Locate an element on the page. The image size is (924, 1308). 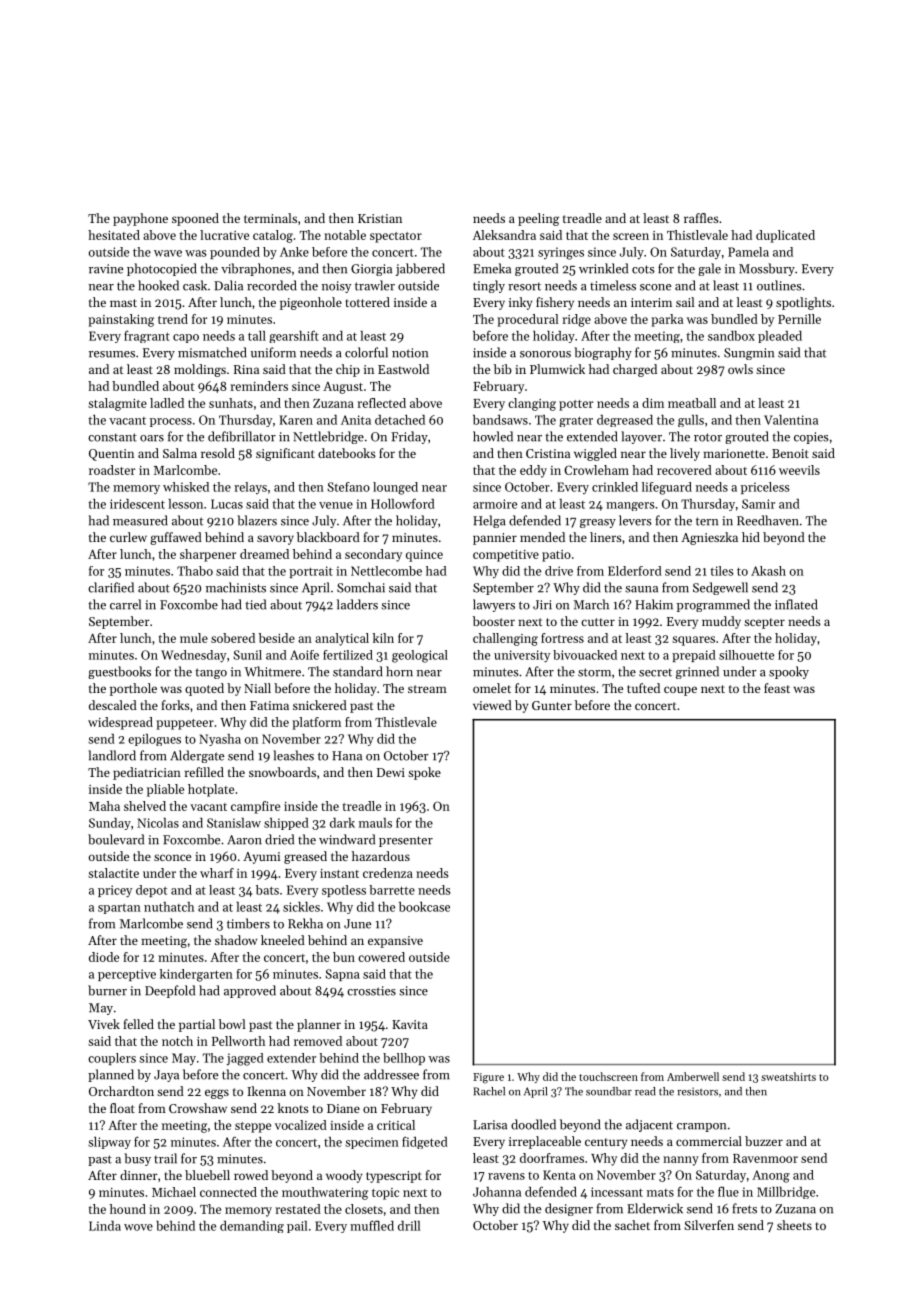
outlines is located at coordinates (779, 285).
